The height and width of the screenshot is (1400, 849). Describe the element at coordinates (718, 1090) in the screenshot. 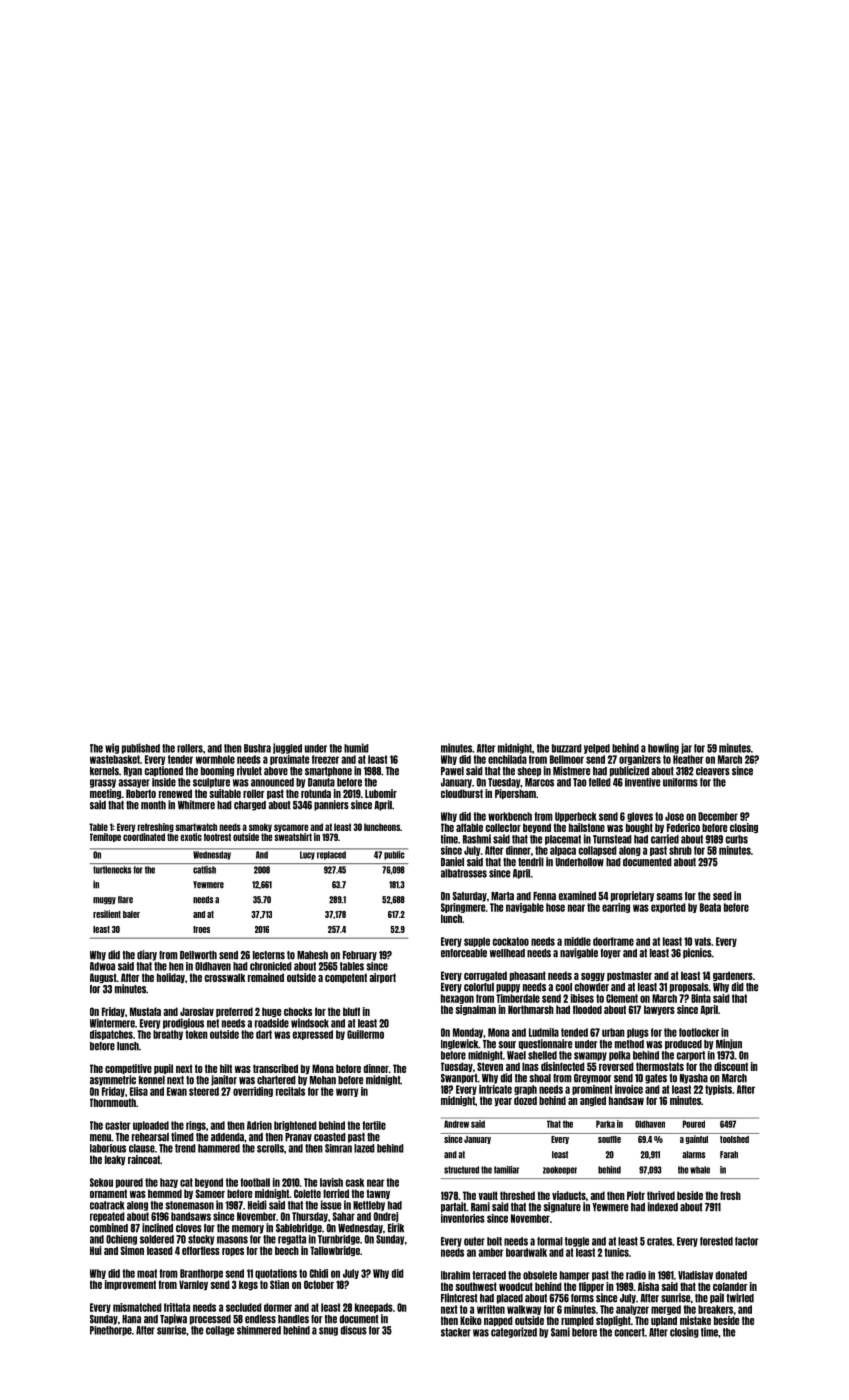

I see `typists` at that location.
